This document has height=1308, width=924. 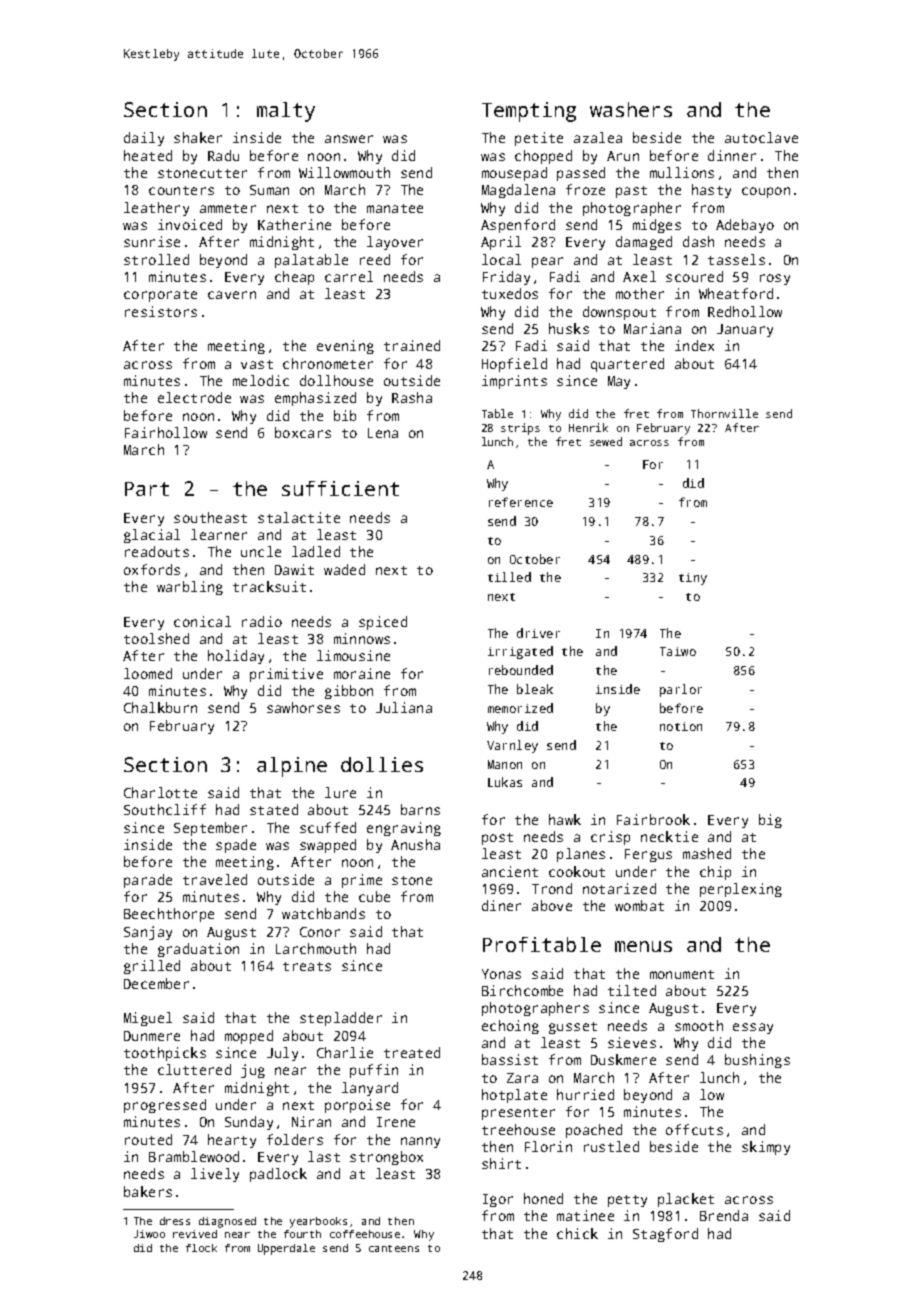 I want to click on strolled, so click(x=156, y=259).
